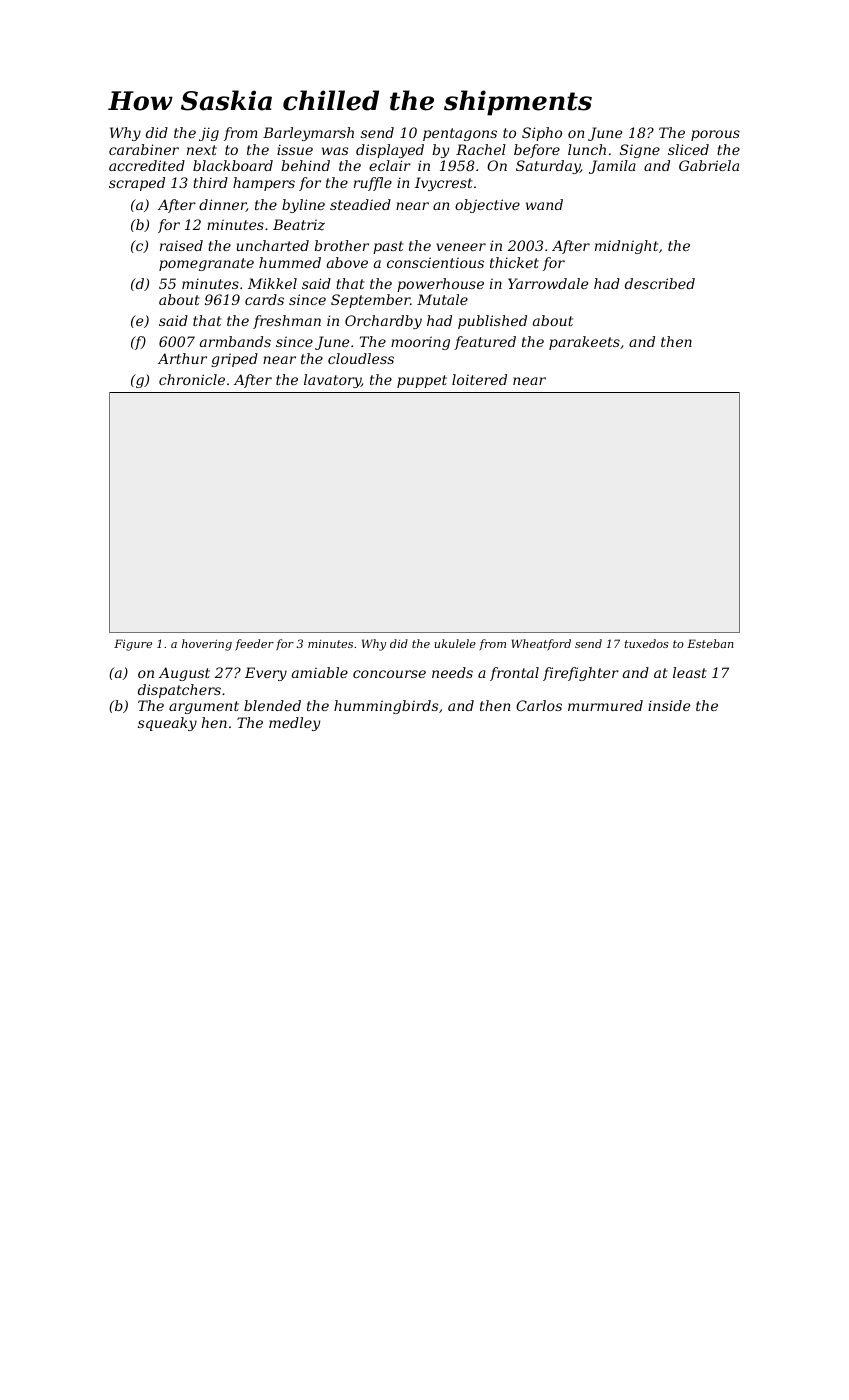  I want to click on feeder, so click(254, 645).
